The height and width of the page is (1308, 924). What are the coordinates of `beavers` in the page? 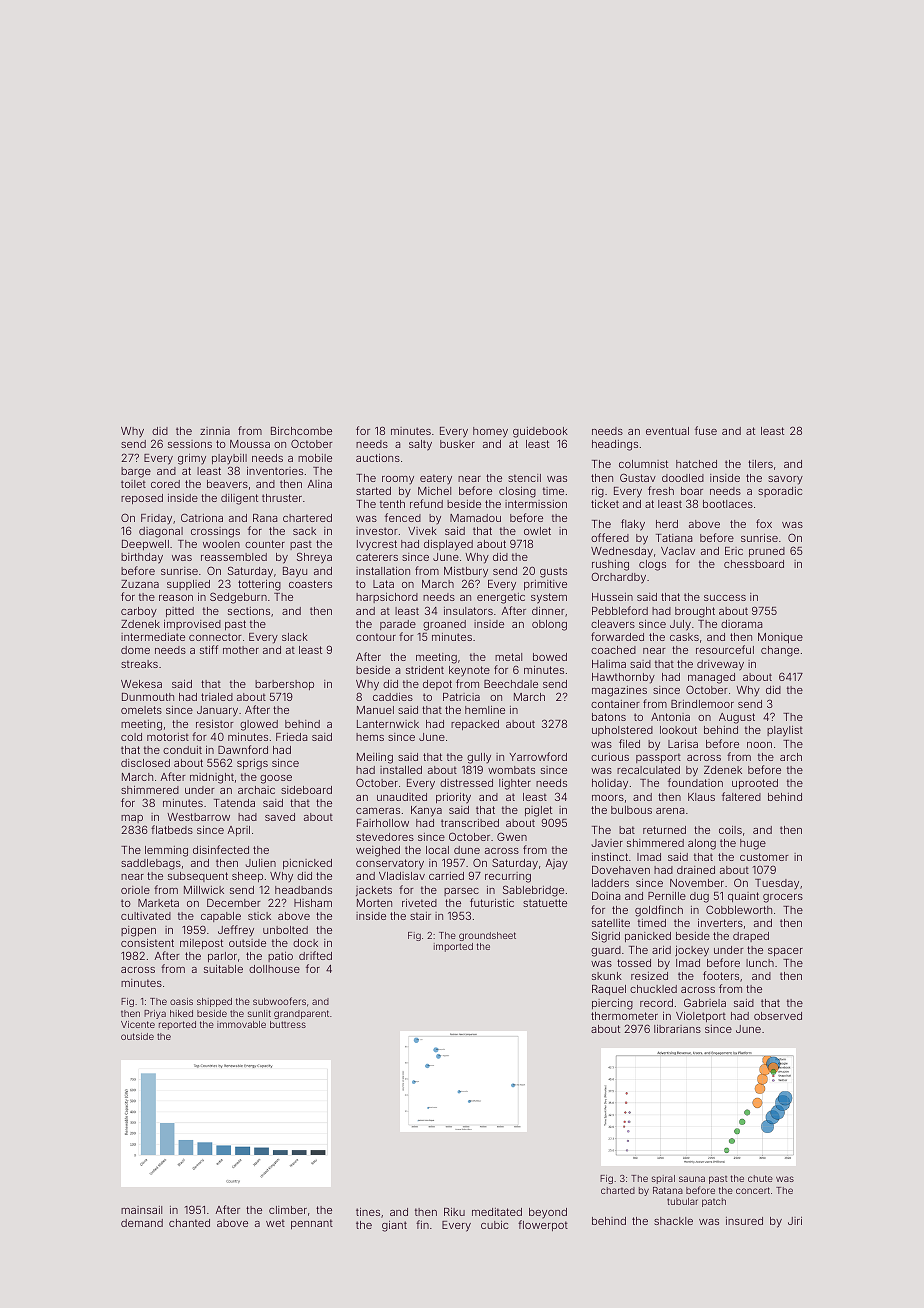 It's located at (227, 484).
